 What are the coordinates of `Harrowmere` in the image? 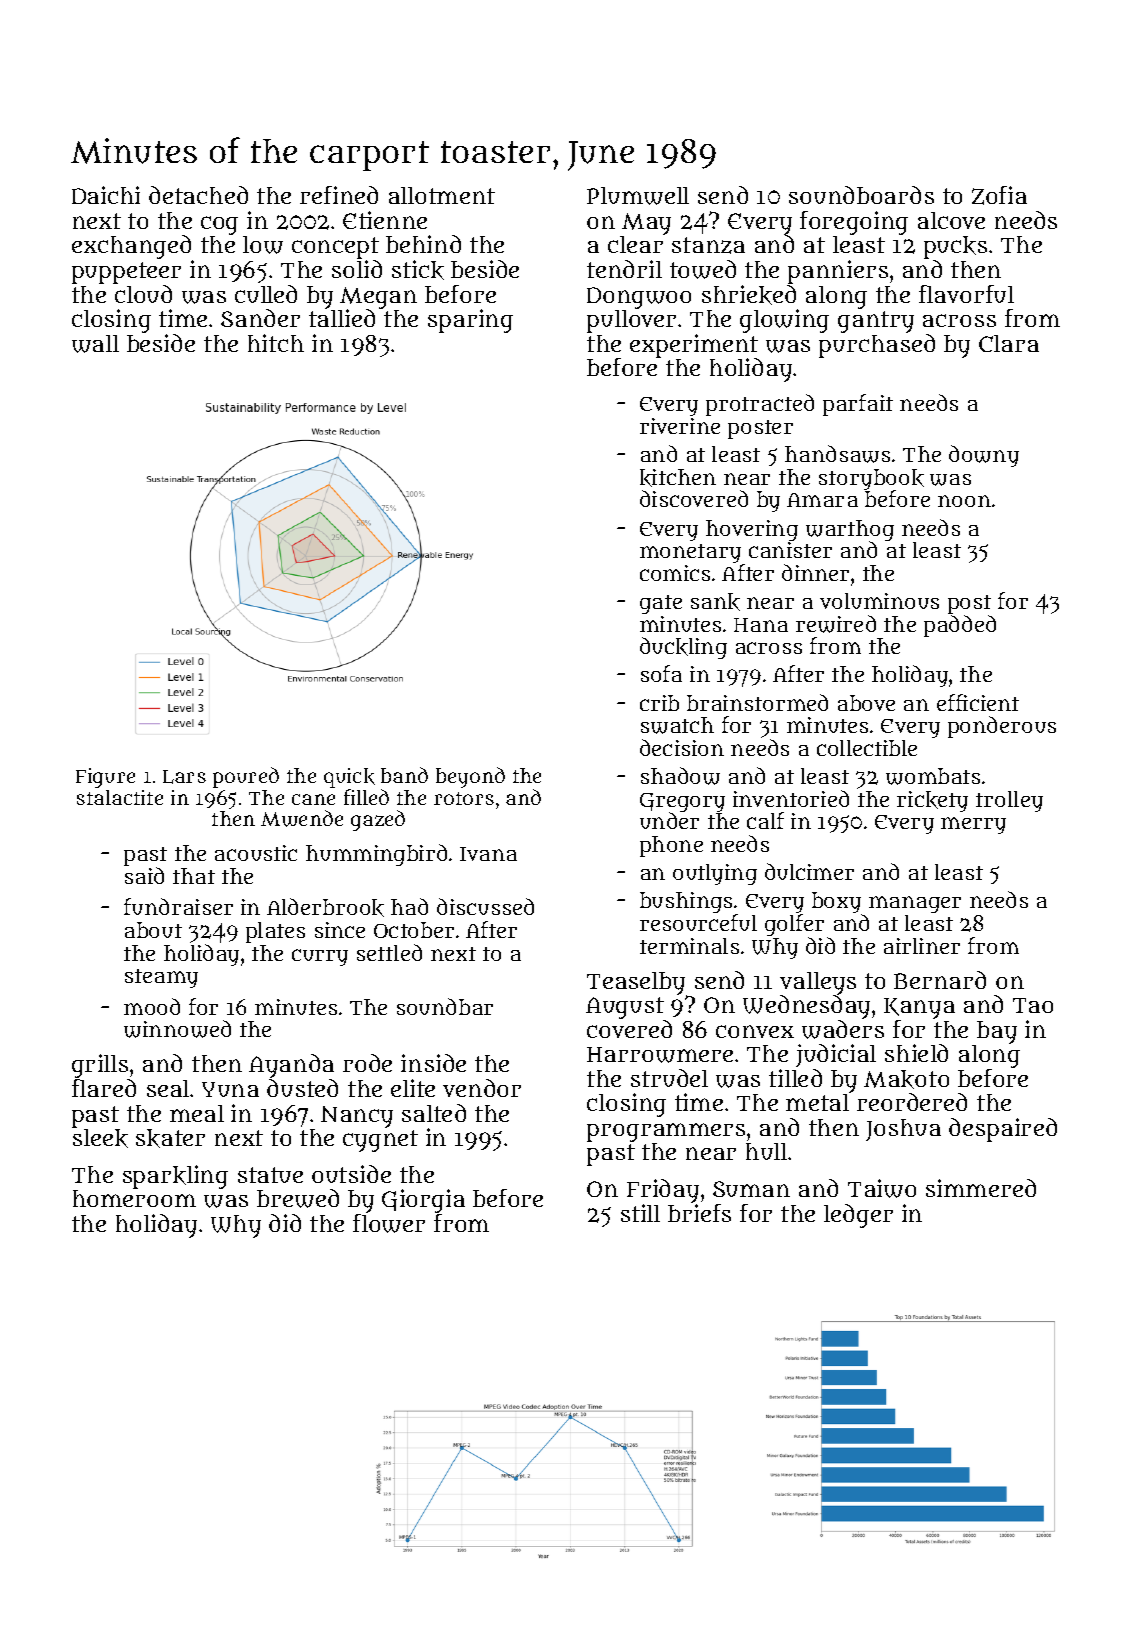 It's located at (660, 1055).
